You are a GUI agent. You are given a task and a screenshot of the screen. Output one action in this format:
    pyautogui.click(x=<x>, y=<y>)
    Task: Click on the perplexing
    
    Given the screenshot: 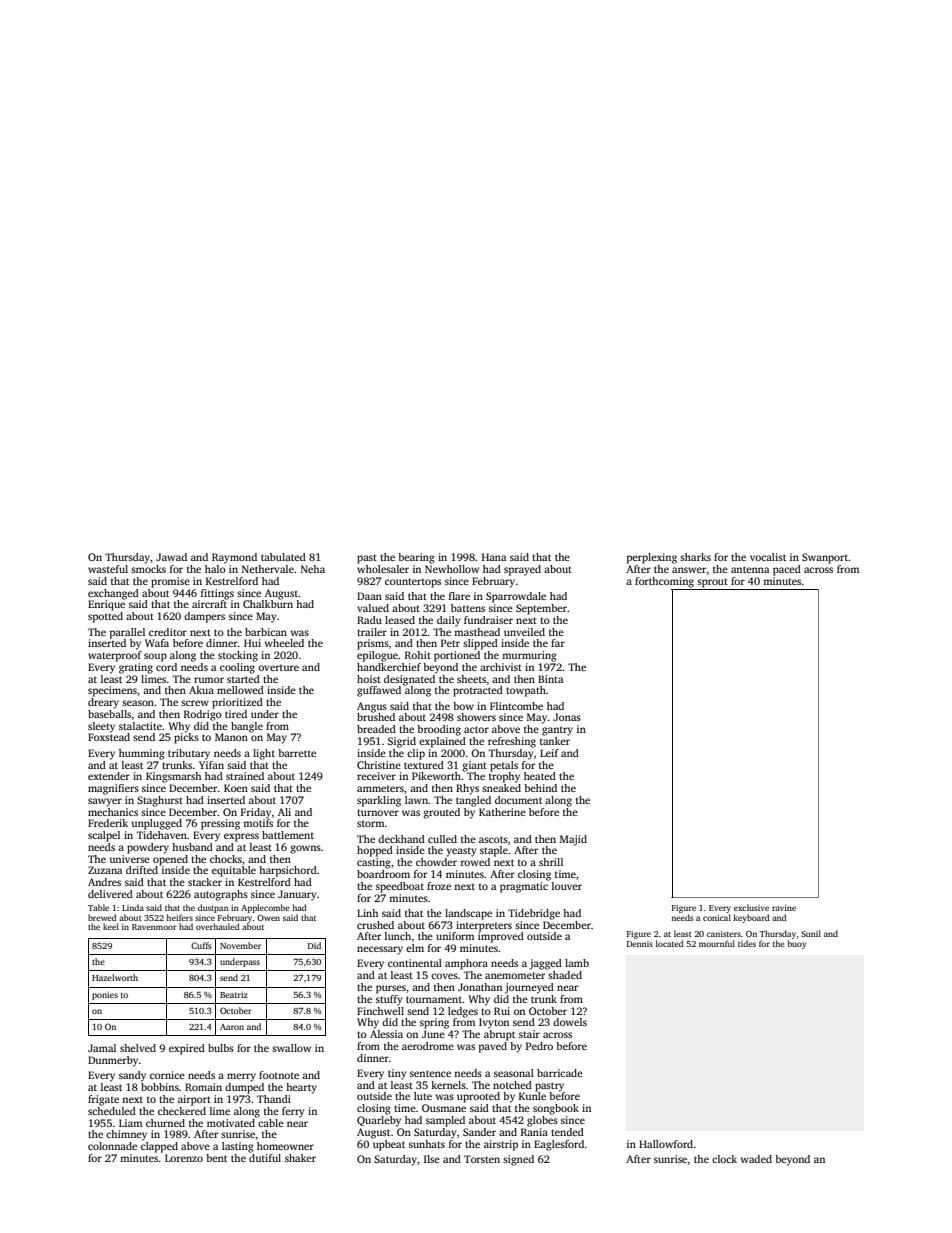 What is the action you would take?
    pyautogui.click(x=652, y=558)
